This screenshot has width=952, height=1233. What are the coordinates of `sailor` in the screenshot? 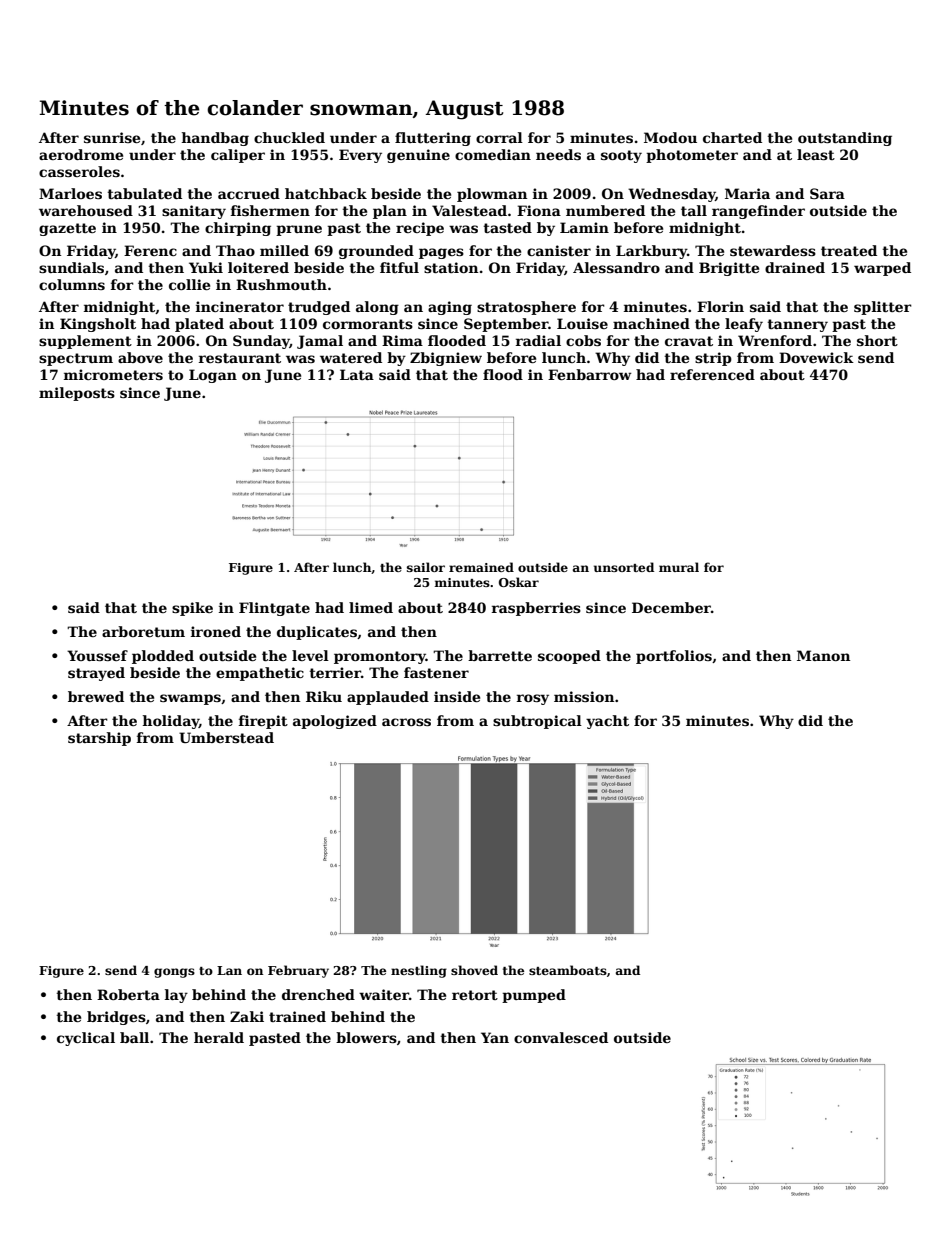 It's located at (426, 567).
